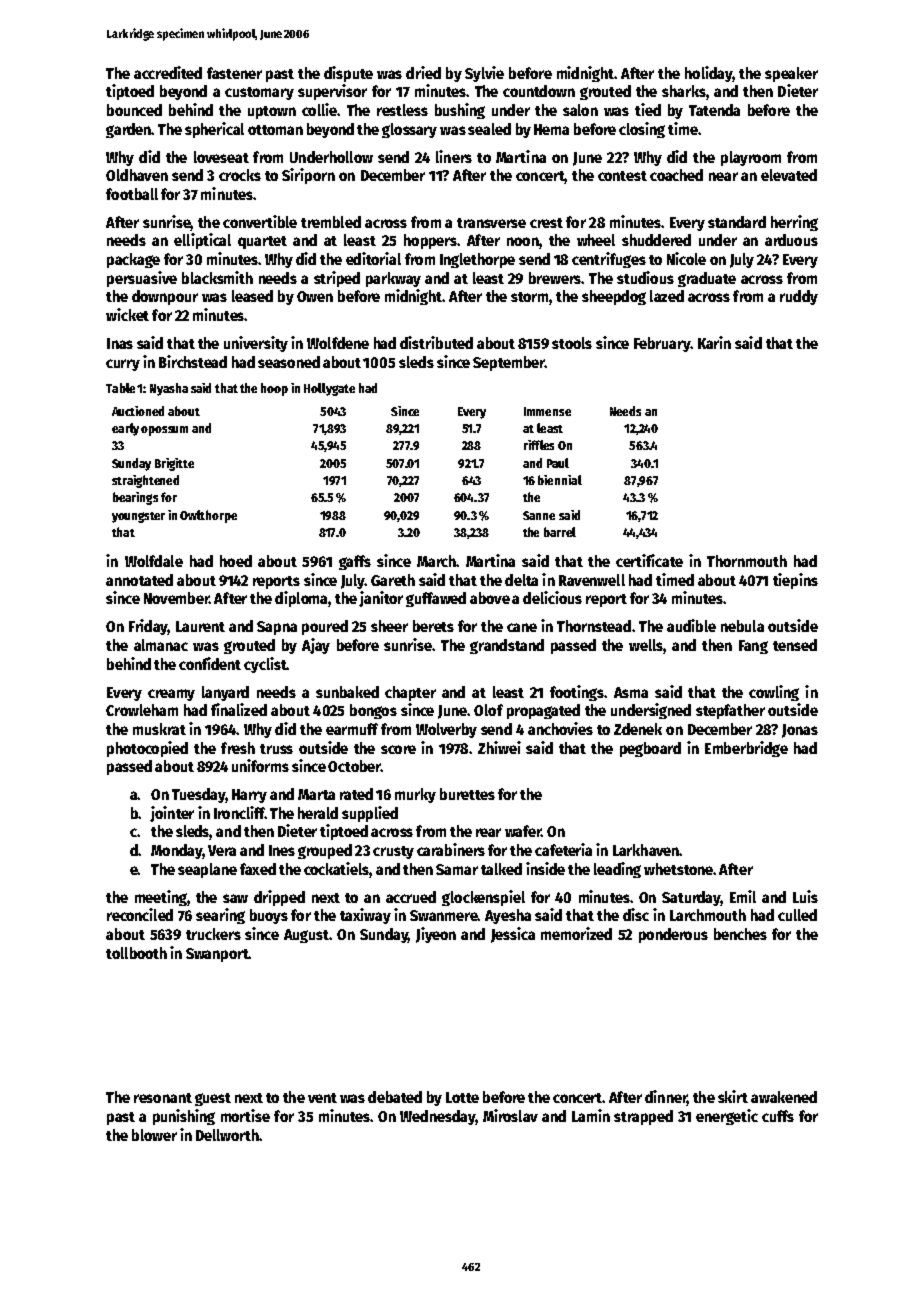 This screenshot has height=1308, width=924. What do you see at coordinates (646, 850) in the screenshot?
I see `Larkhaven` at bounding box center [646, 850].
